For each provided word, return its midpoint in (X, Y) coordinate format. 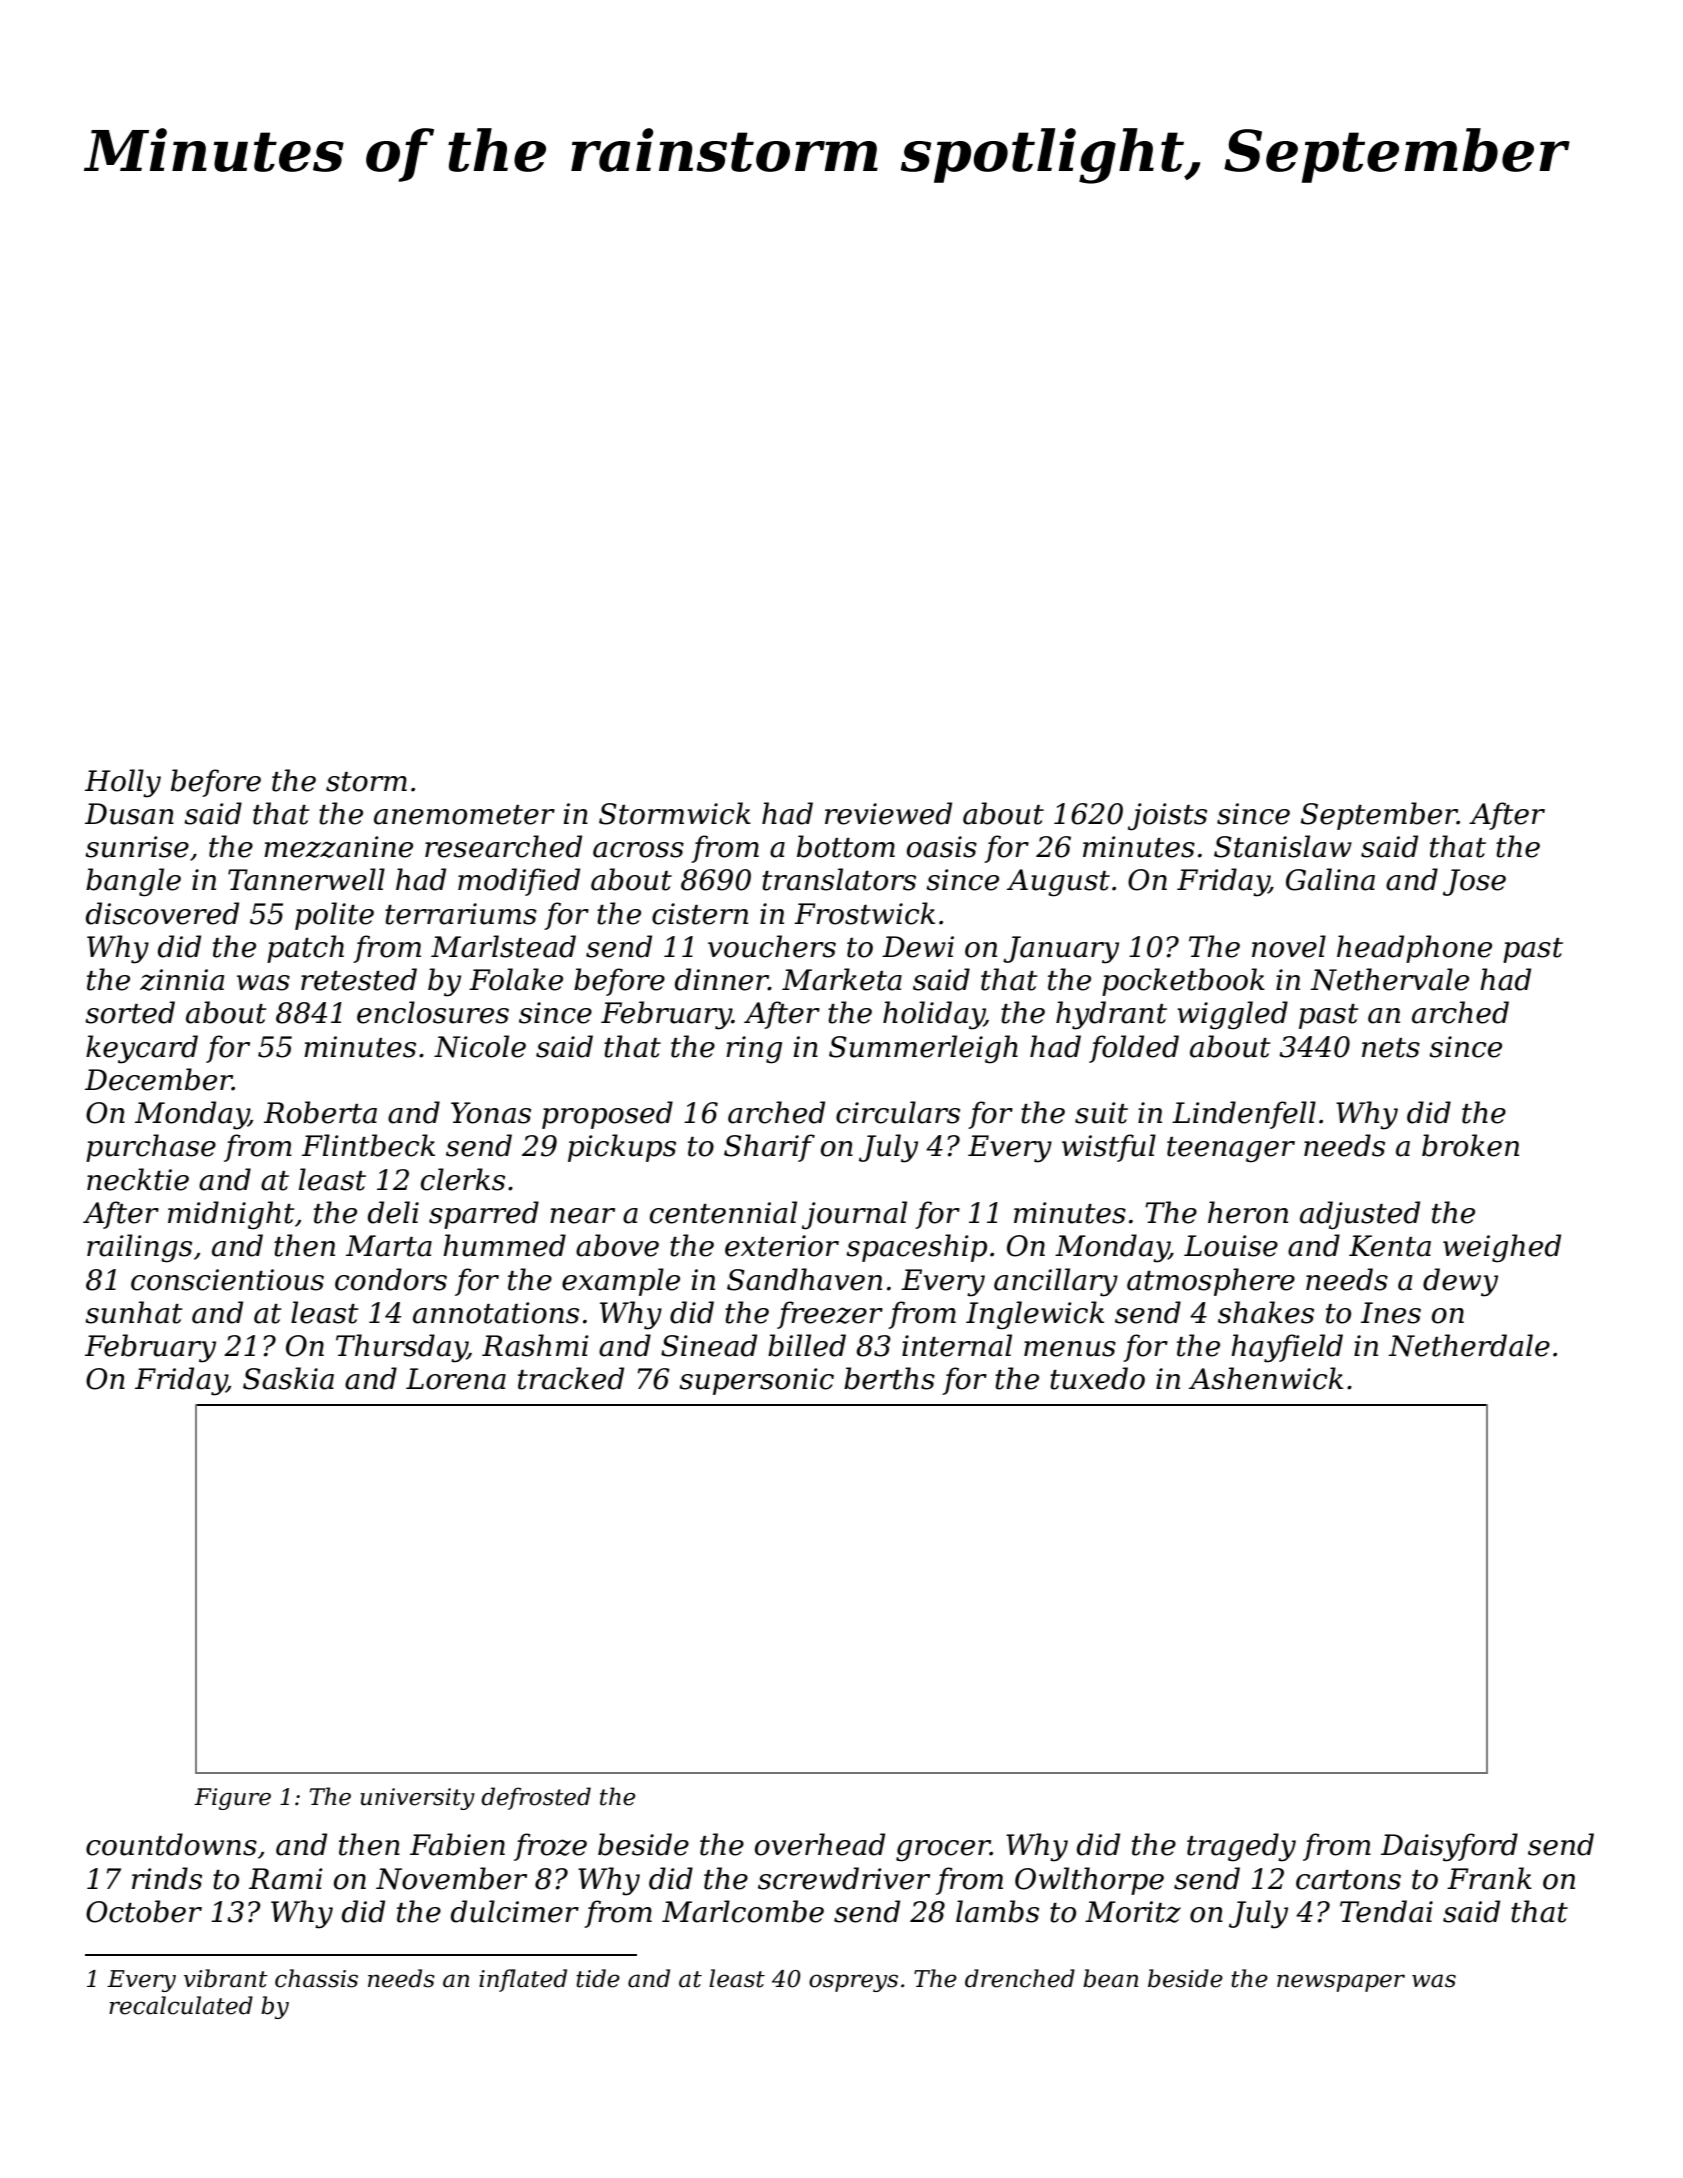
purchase (151, 1148)
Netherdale (1469, 1345)
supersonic (756, 1381)
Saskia (288, 1378)
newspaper (1341, 1983)
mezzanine (338, 847)
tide (598, 1978)
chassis (316, 1978)
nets (1391, 1048)
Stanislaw (1283, 846)
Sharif (769, 1148)
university (417, 1799)
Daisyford (1449, 1847)
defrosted (536, 1798)
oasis (942, 847)
